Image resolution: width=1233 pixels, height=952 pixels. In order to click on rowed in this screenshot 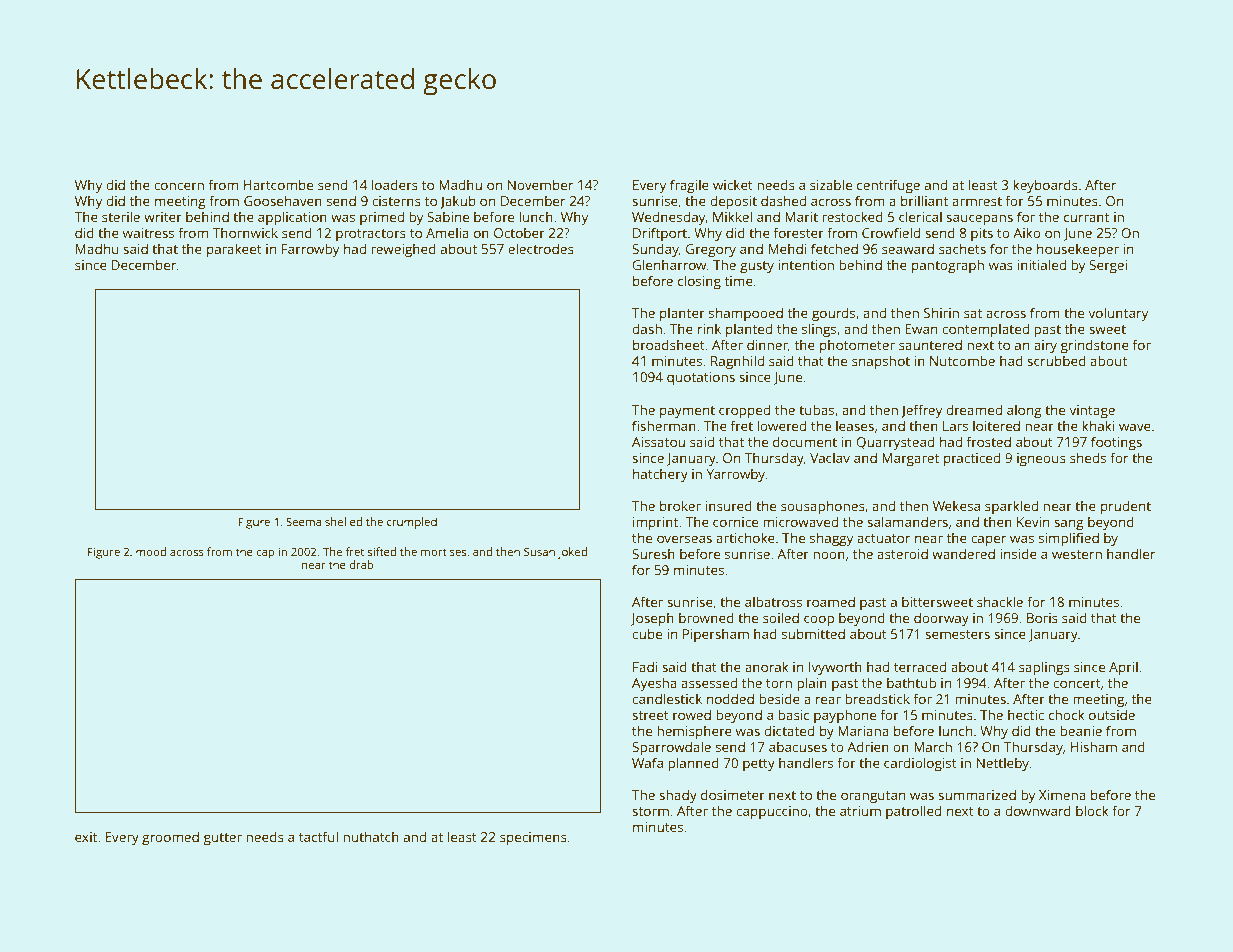, I will do `click(692, 714)`.
